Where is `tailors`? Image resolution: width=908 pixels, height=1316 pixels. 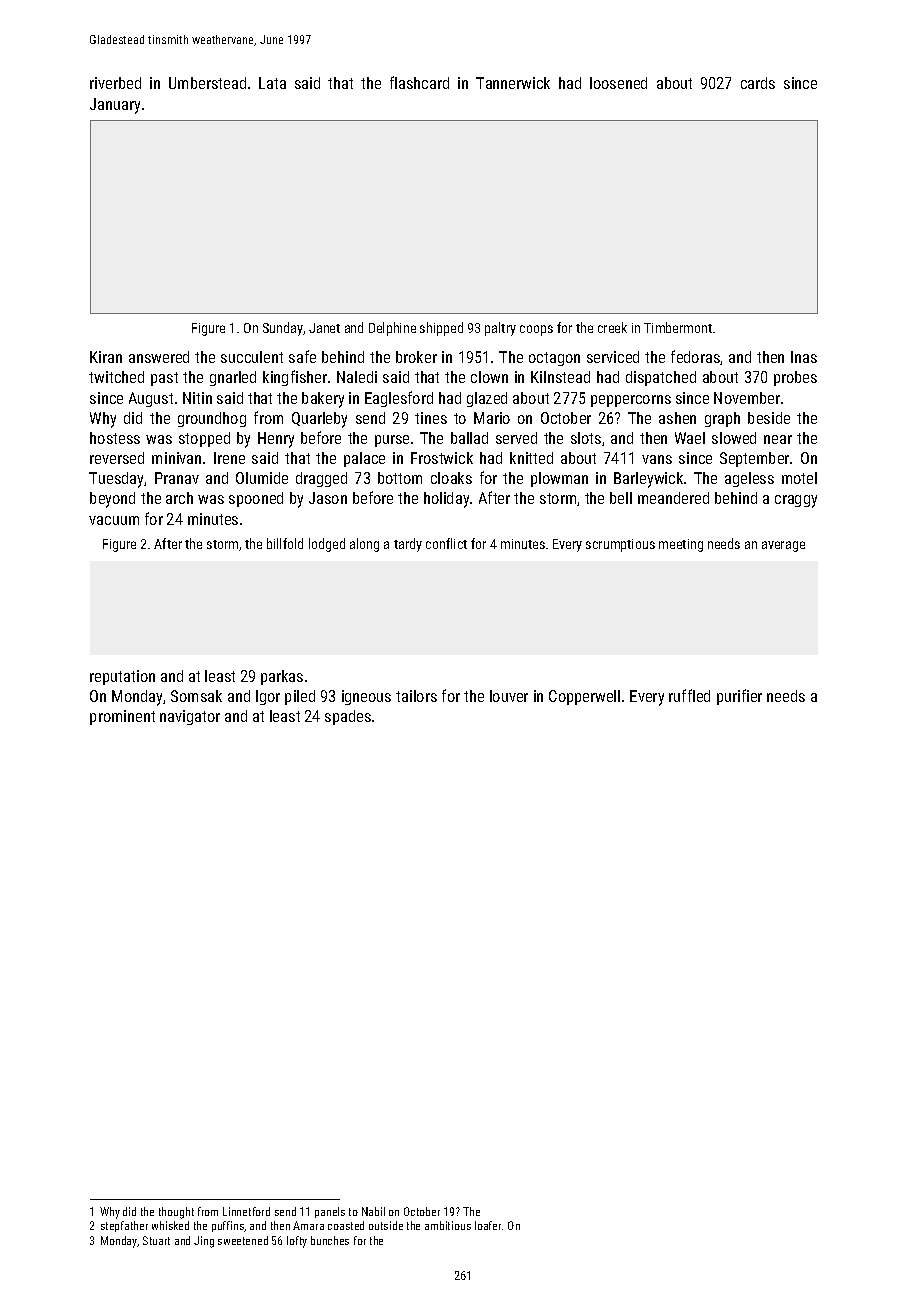
tailors is located at coordinates (416, 696).
